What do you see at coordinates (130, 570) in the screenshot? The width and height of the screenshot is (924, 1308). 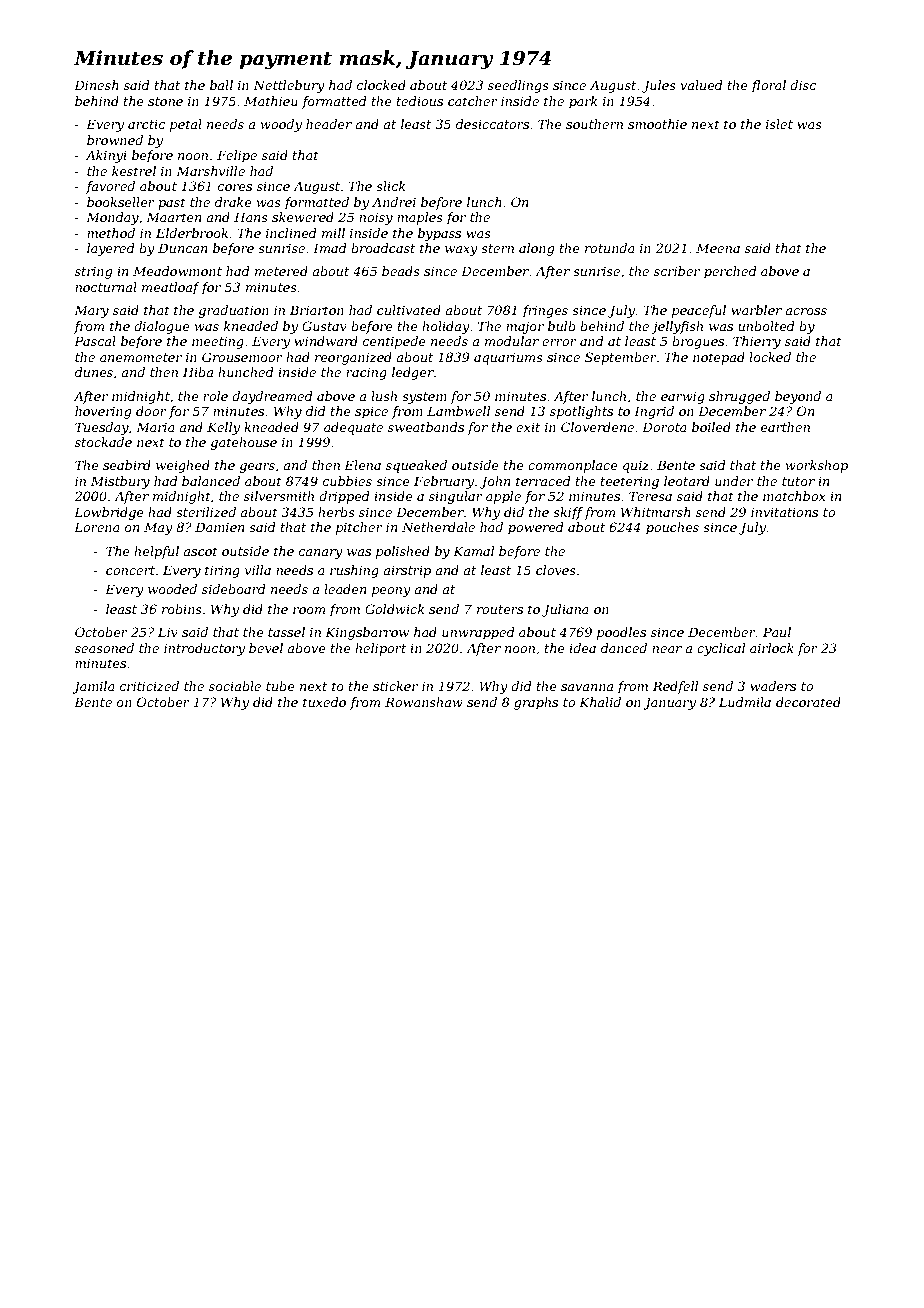 I see `concert` at bounding box center [130, 570].
